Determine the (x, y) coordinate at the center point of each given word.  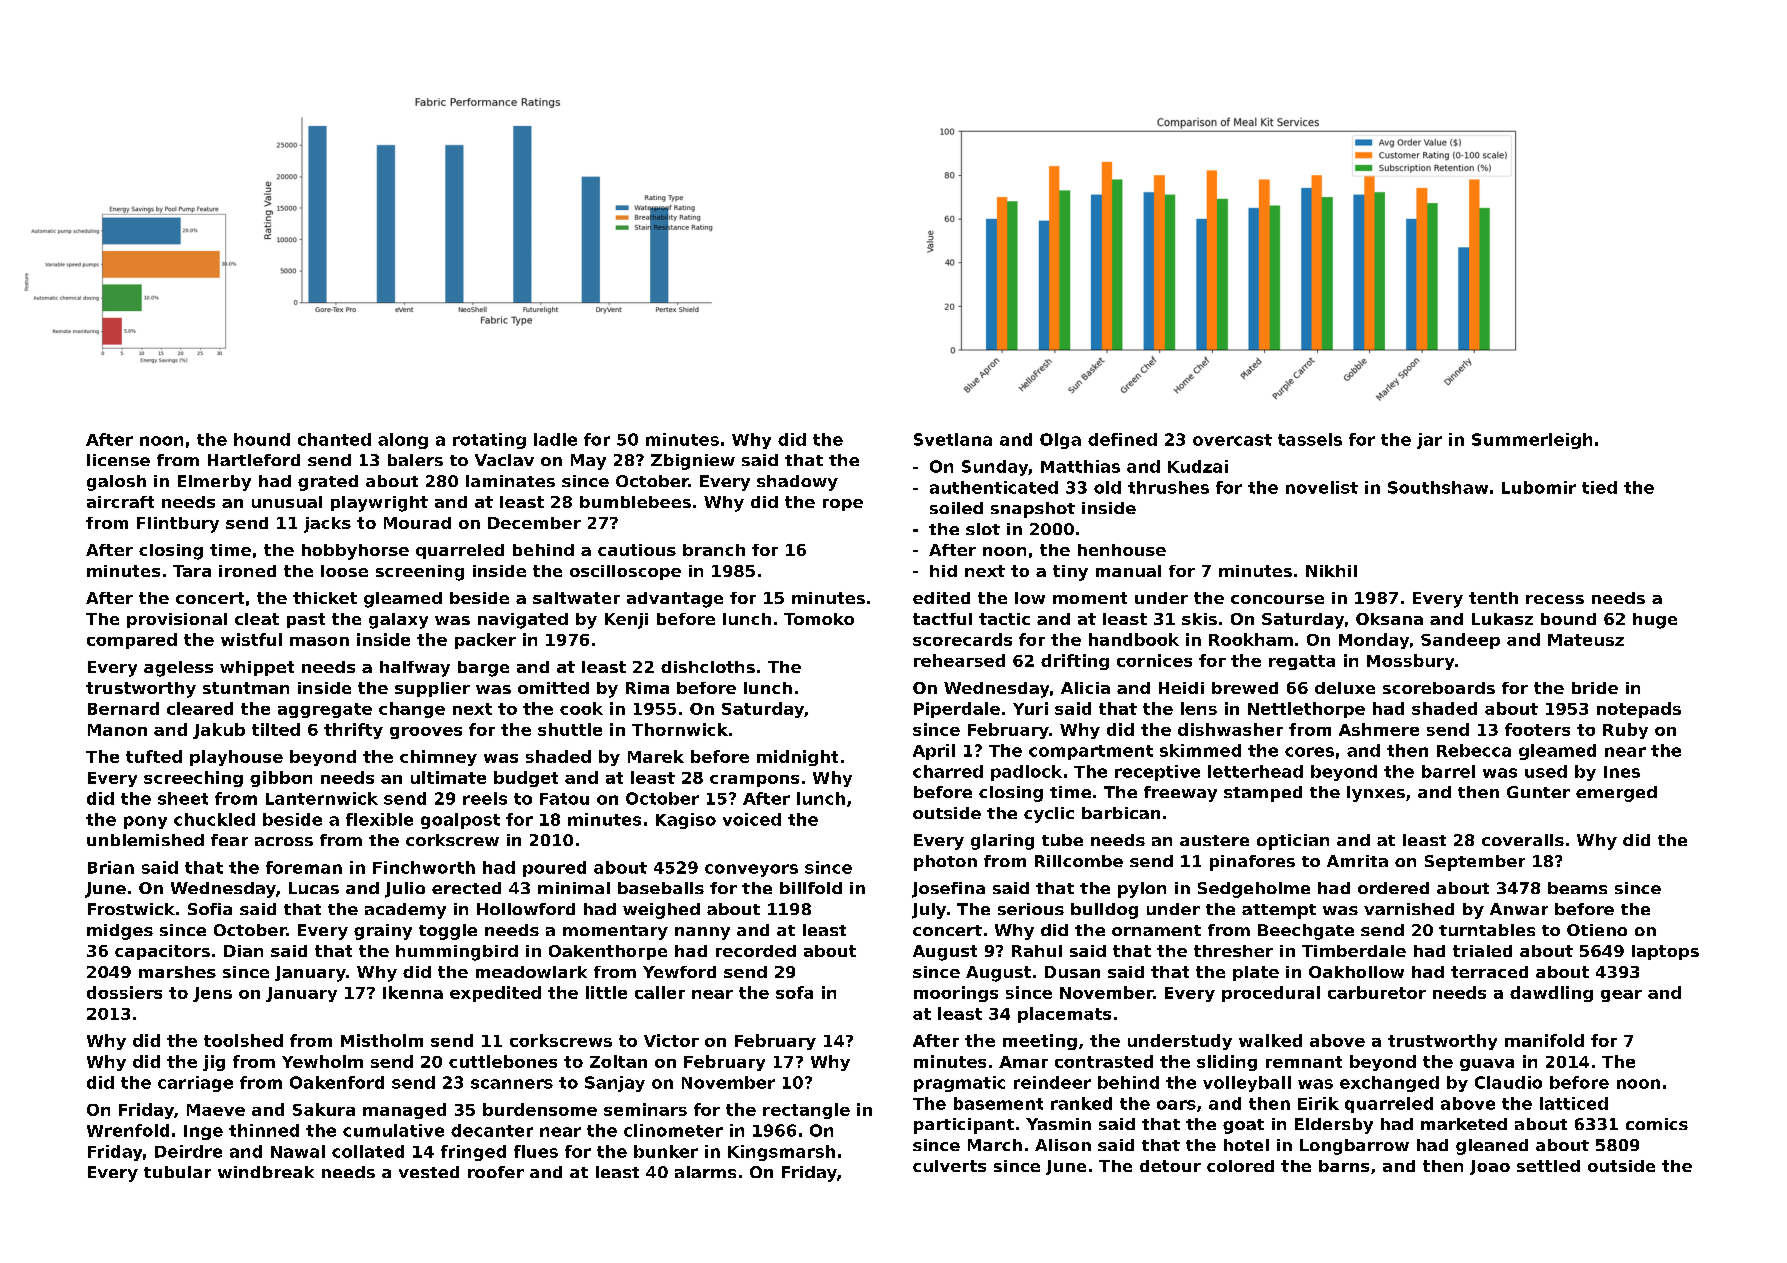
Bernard (123, 708)
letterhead (1255, 771)
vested (429, 1172)
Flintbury (178, 525)
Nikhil (1331, 571)
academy (405, 911)
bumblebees (635, 502)
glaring (1002, 842)
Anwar (1519, 909)
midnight (797, 758)
